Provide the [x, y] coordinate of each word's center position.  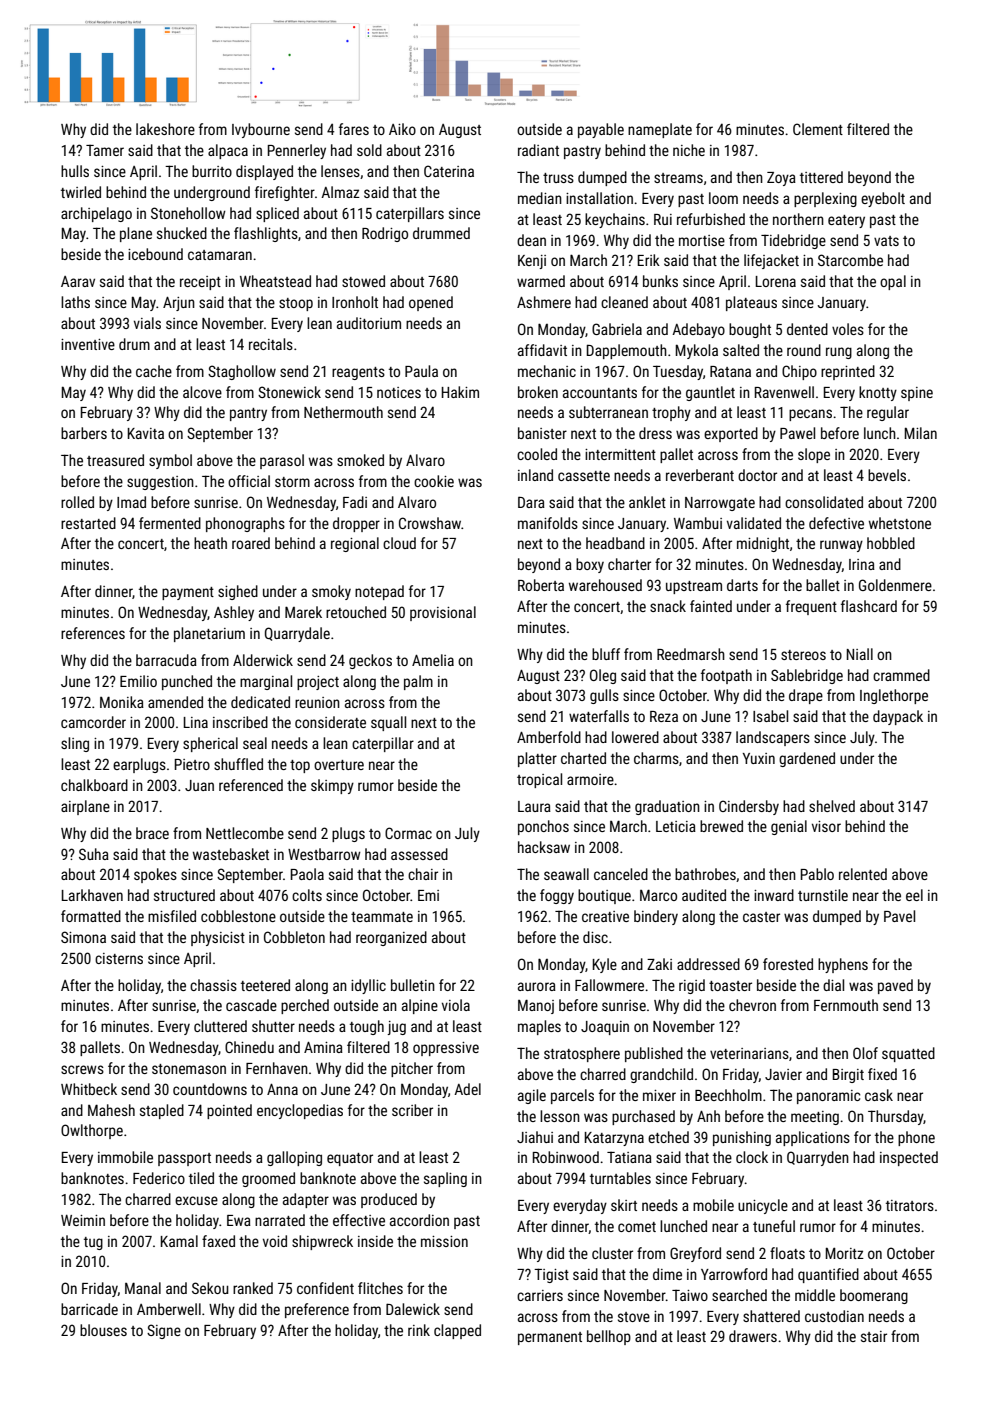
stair [874, 1336]
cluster [612, 1253]
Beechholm [728, 1095]
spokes [155, 875]
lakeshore [165, 129]
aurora [537, 986]
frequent [811, 607]
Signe [164, 1331]
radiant [538, 150]
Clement [818, 129]
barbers [84, 433]
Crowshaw [430, 523]
